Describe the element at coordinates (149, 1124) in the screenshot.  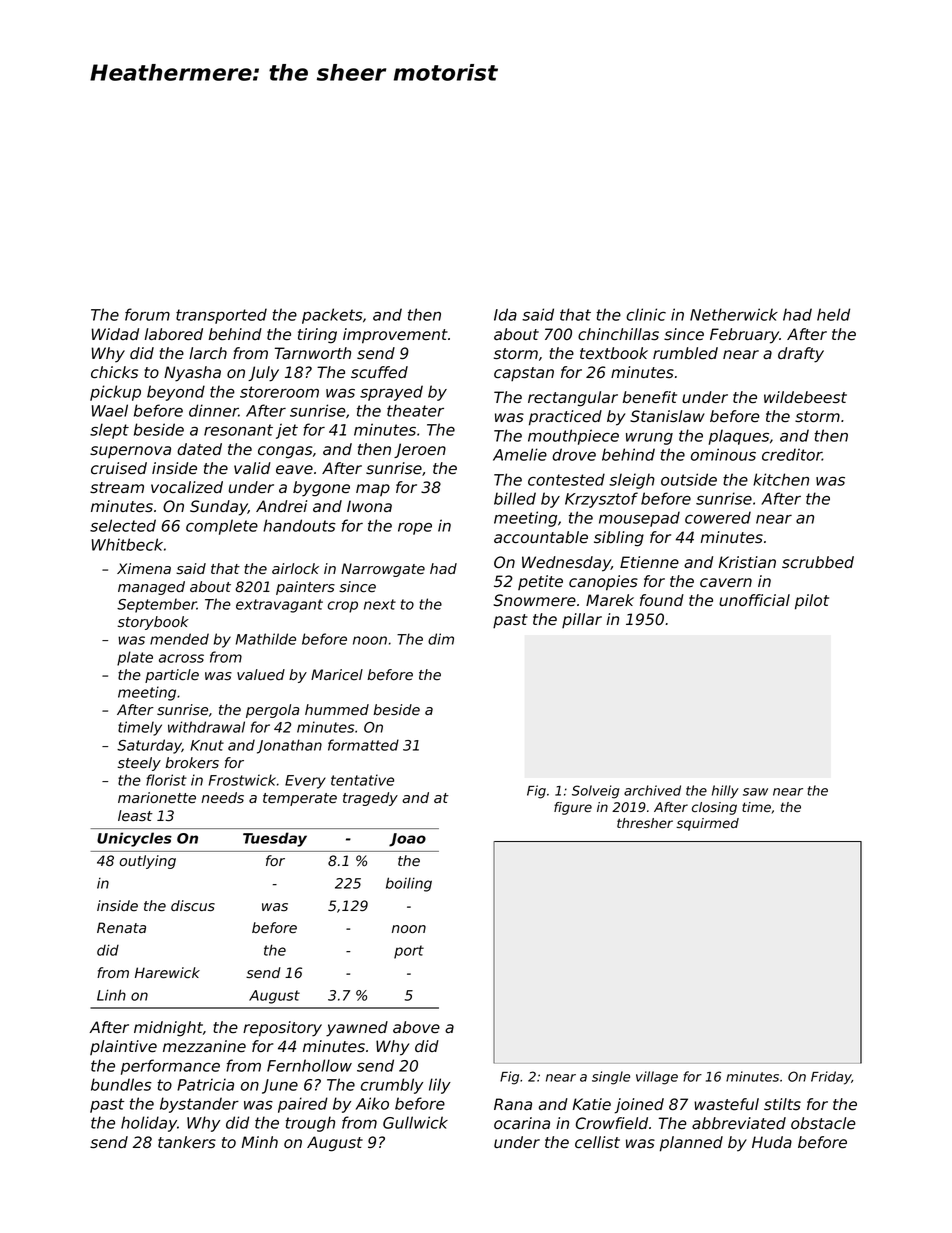
I see `holiday` at that location.
